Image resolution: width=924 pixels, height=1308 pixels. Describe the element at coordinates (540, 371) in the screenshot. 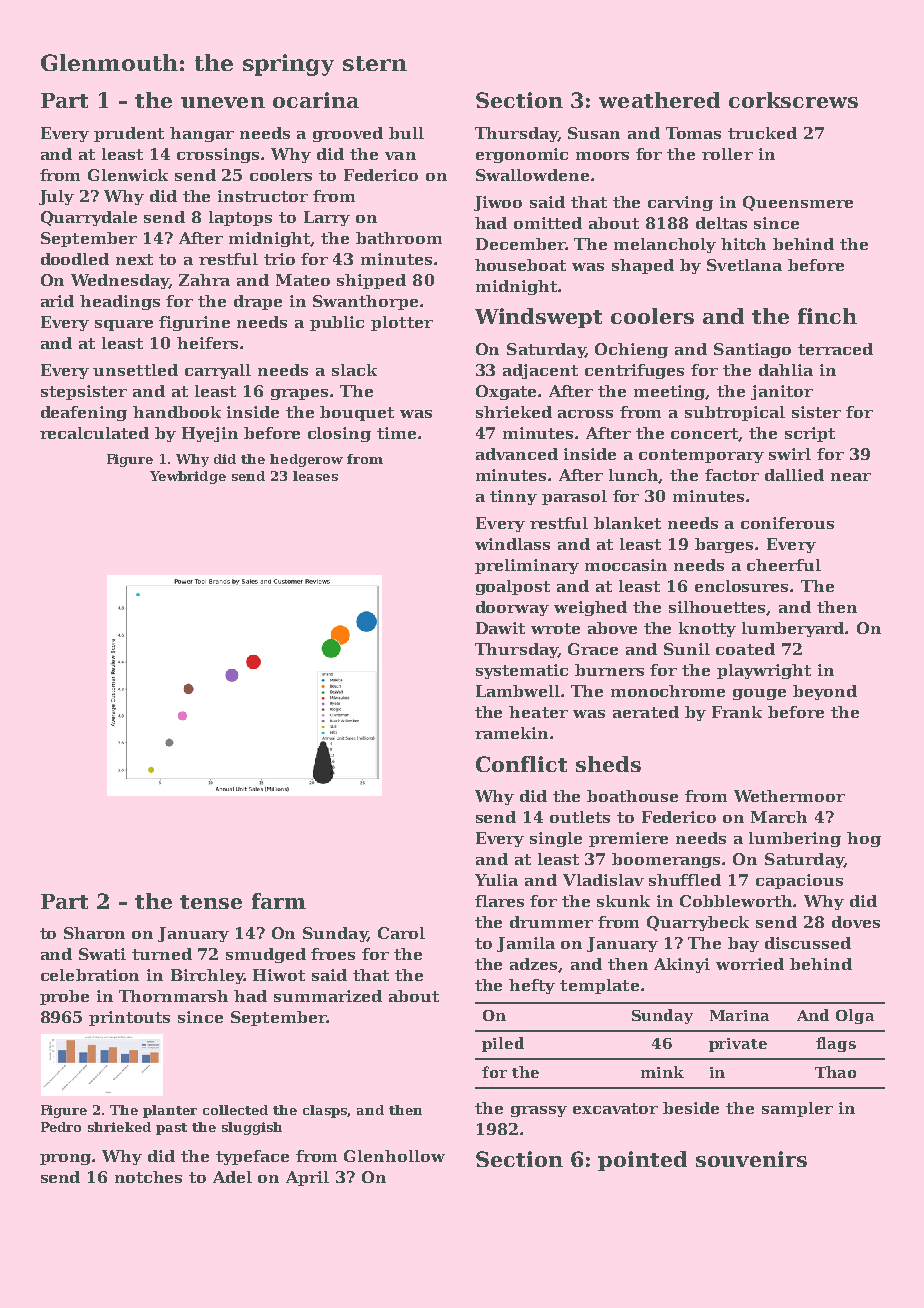

I see `adjacent` at that location.
